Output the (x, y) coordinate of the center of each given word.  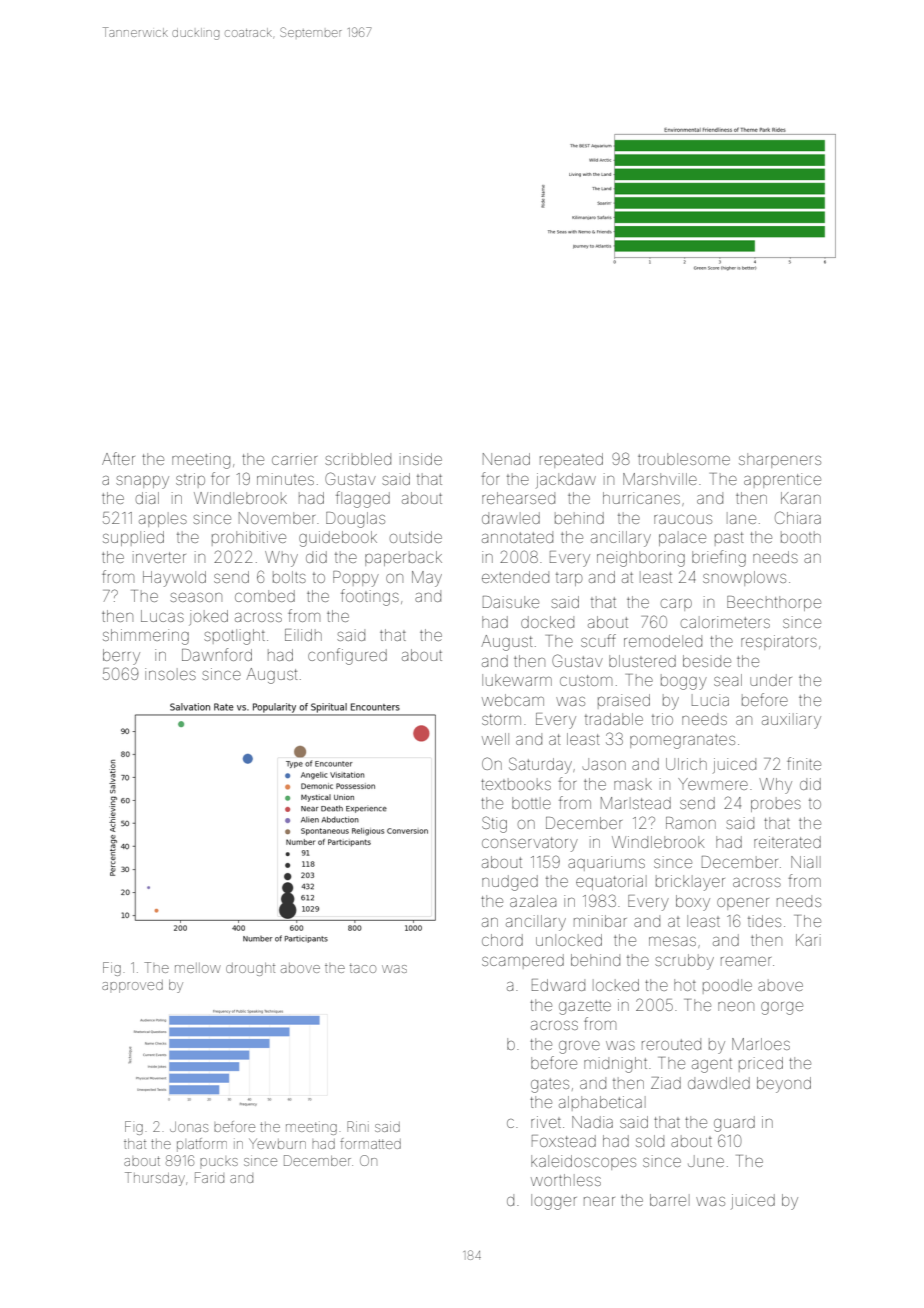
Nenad (506, 459)
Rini (358, 1126)
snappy (142, 482)
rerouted (671, 1044)
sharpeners (780, 460)
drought (250, 969)
